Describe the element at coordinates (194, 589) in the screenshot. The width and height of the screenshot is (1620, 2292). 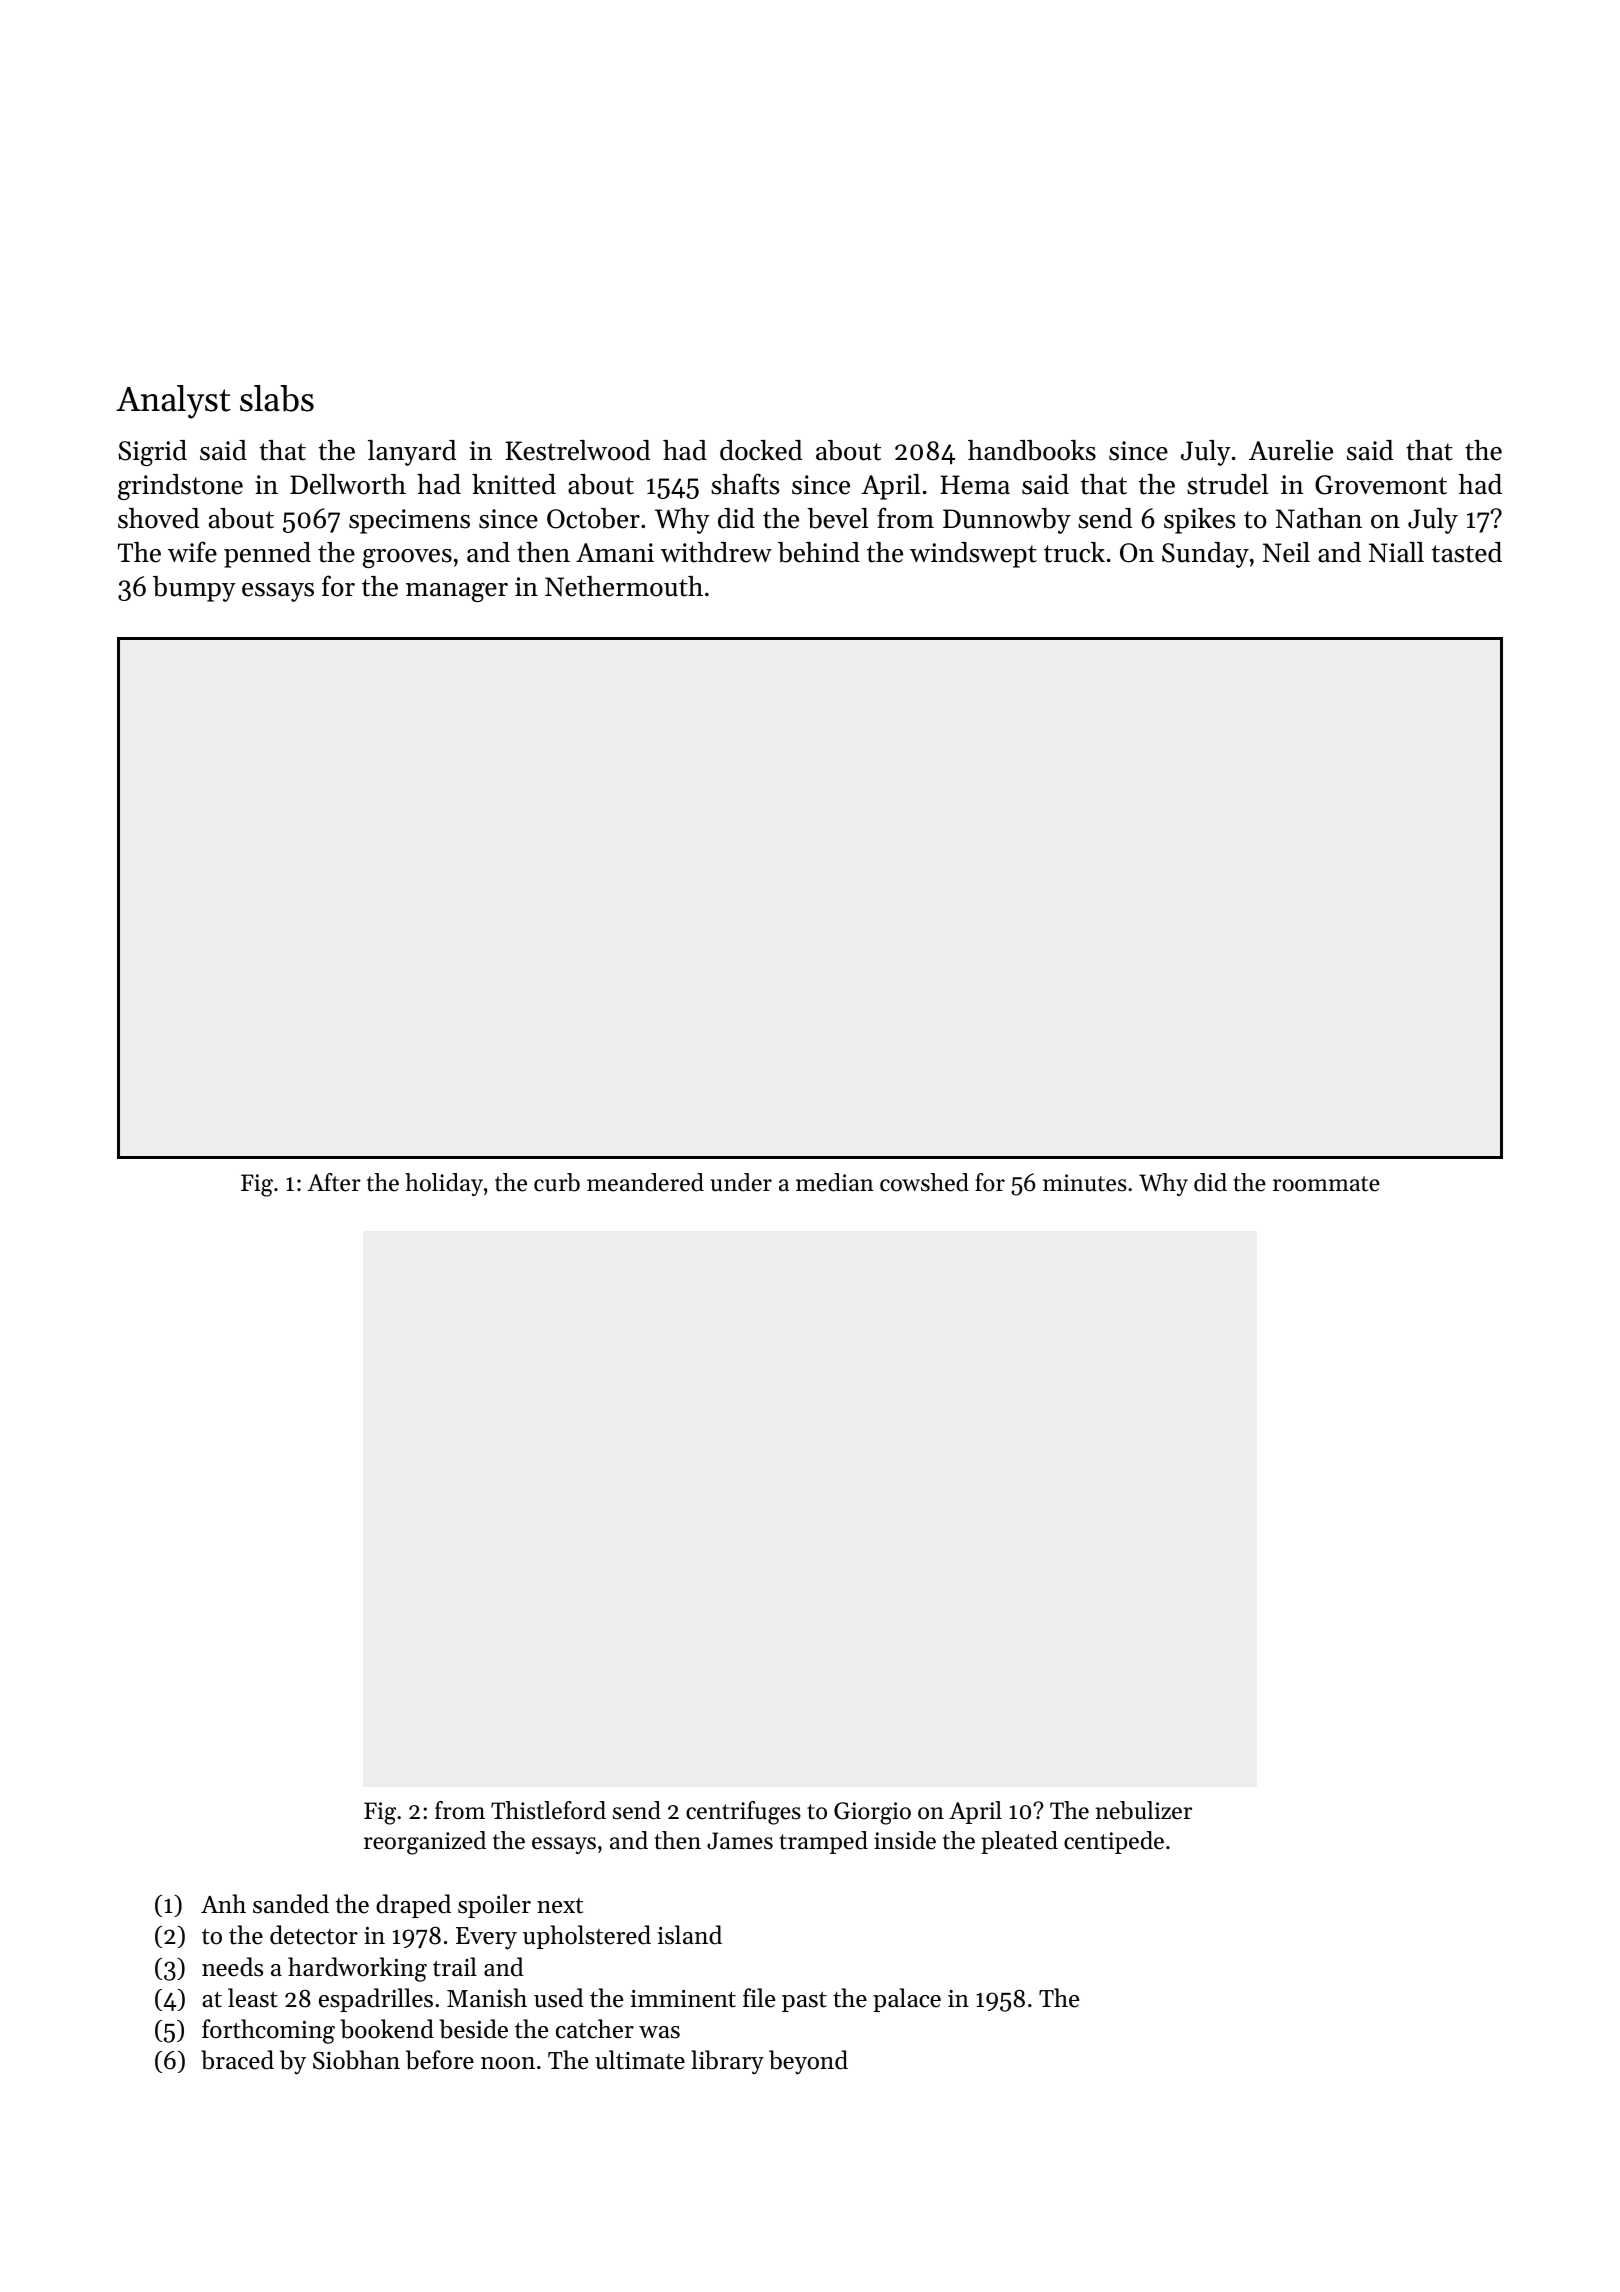
I see `bumpy` at that location.
